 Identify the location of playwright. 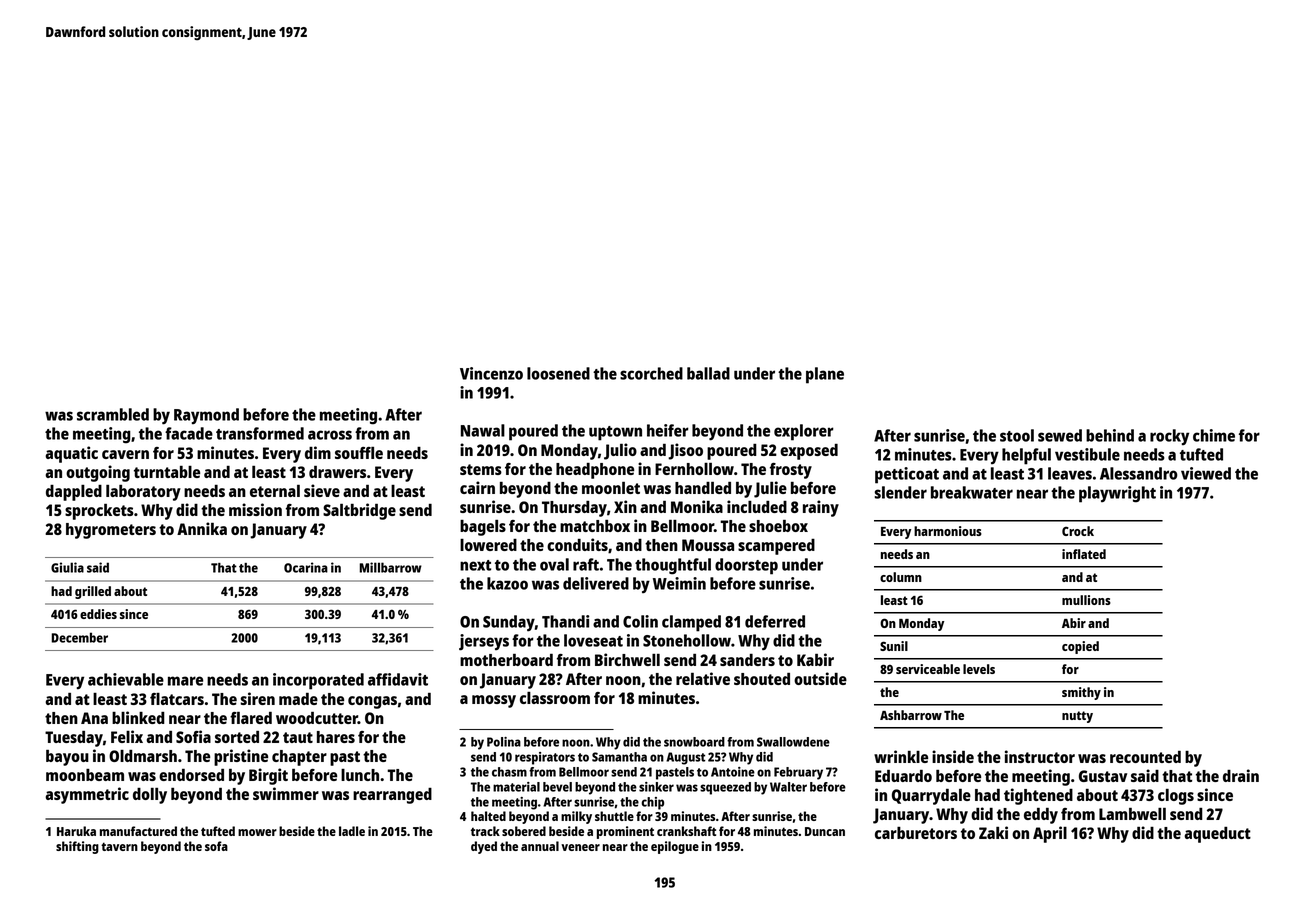
(1117, 494).
